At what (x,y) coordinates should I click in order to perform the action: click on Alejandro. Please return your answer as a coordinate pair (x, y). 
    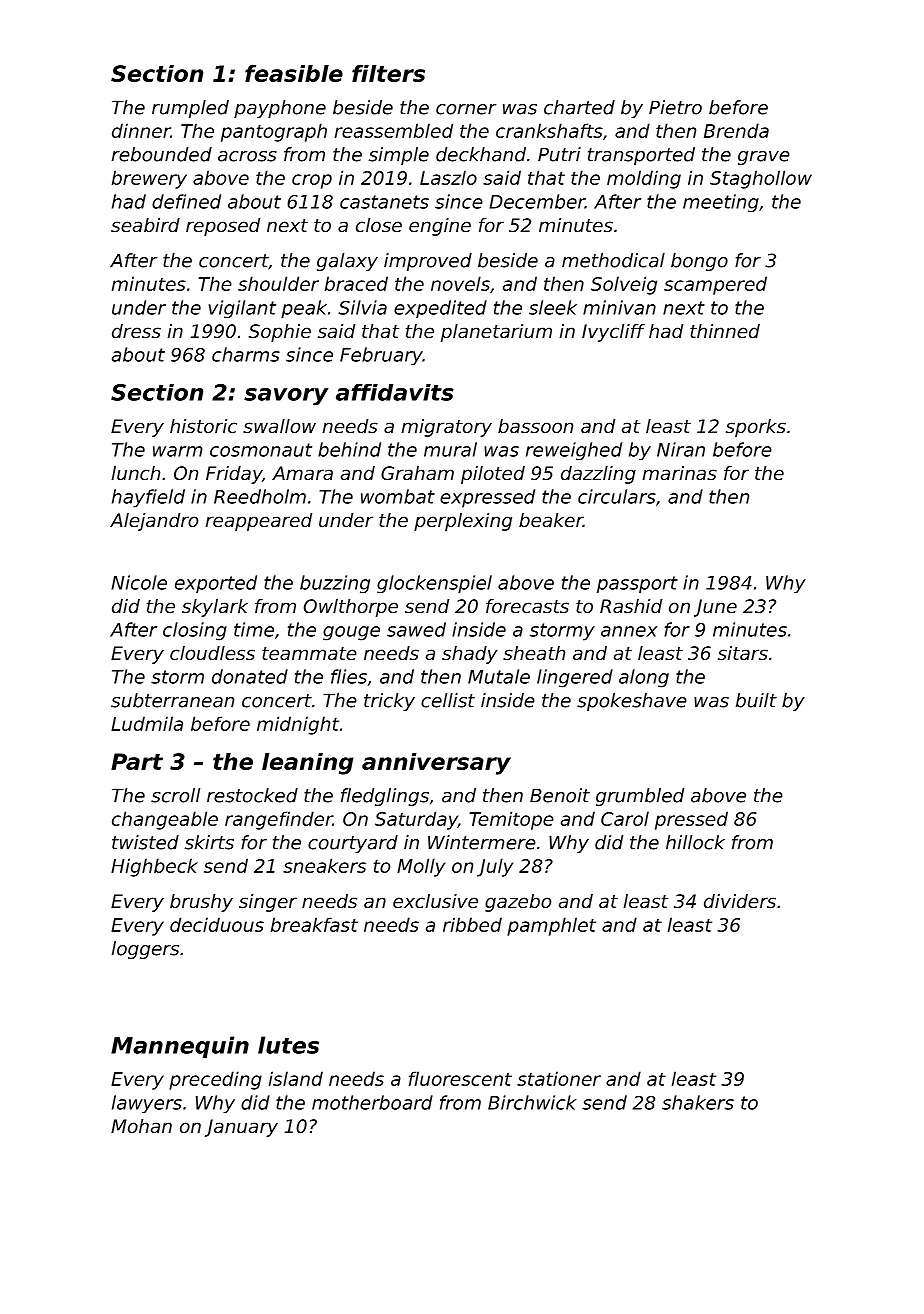
    Looking at the image, I should click on (154, 522).
